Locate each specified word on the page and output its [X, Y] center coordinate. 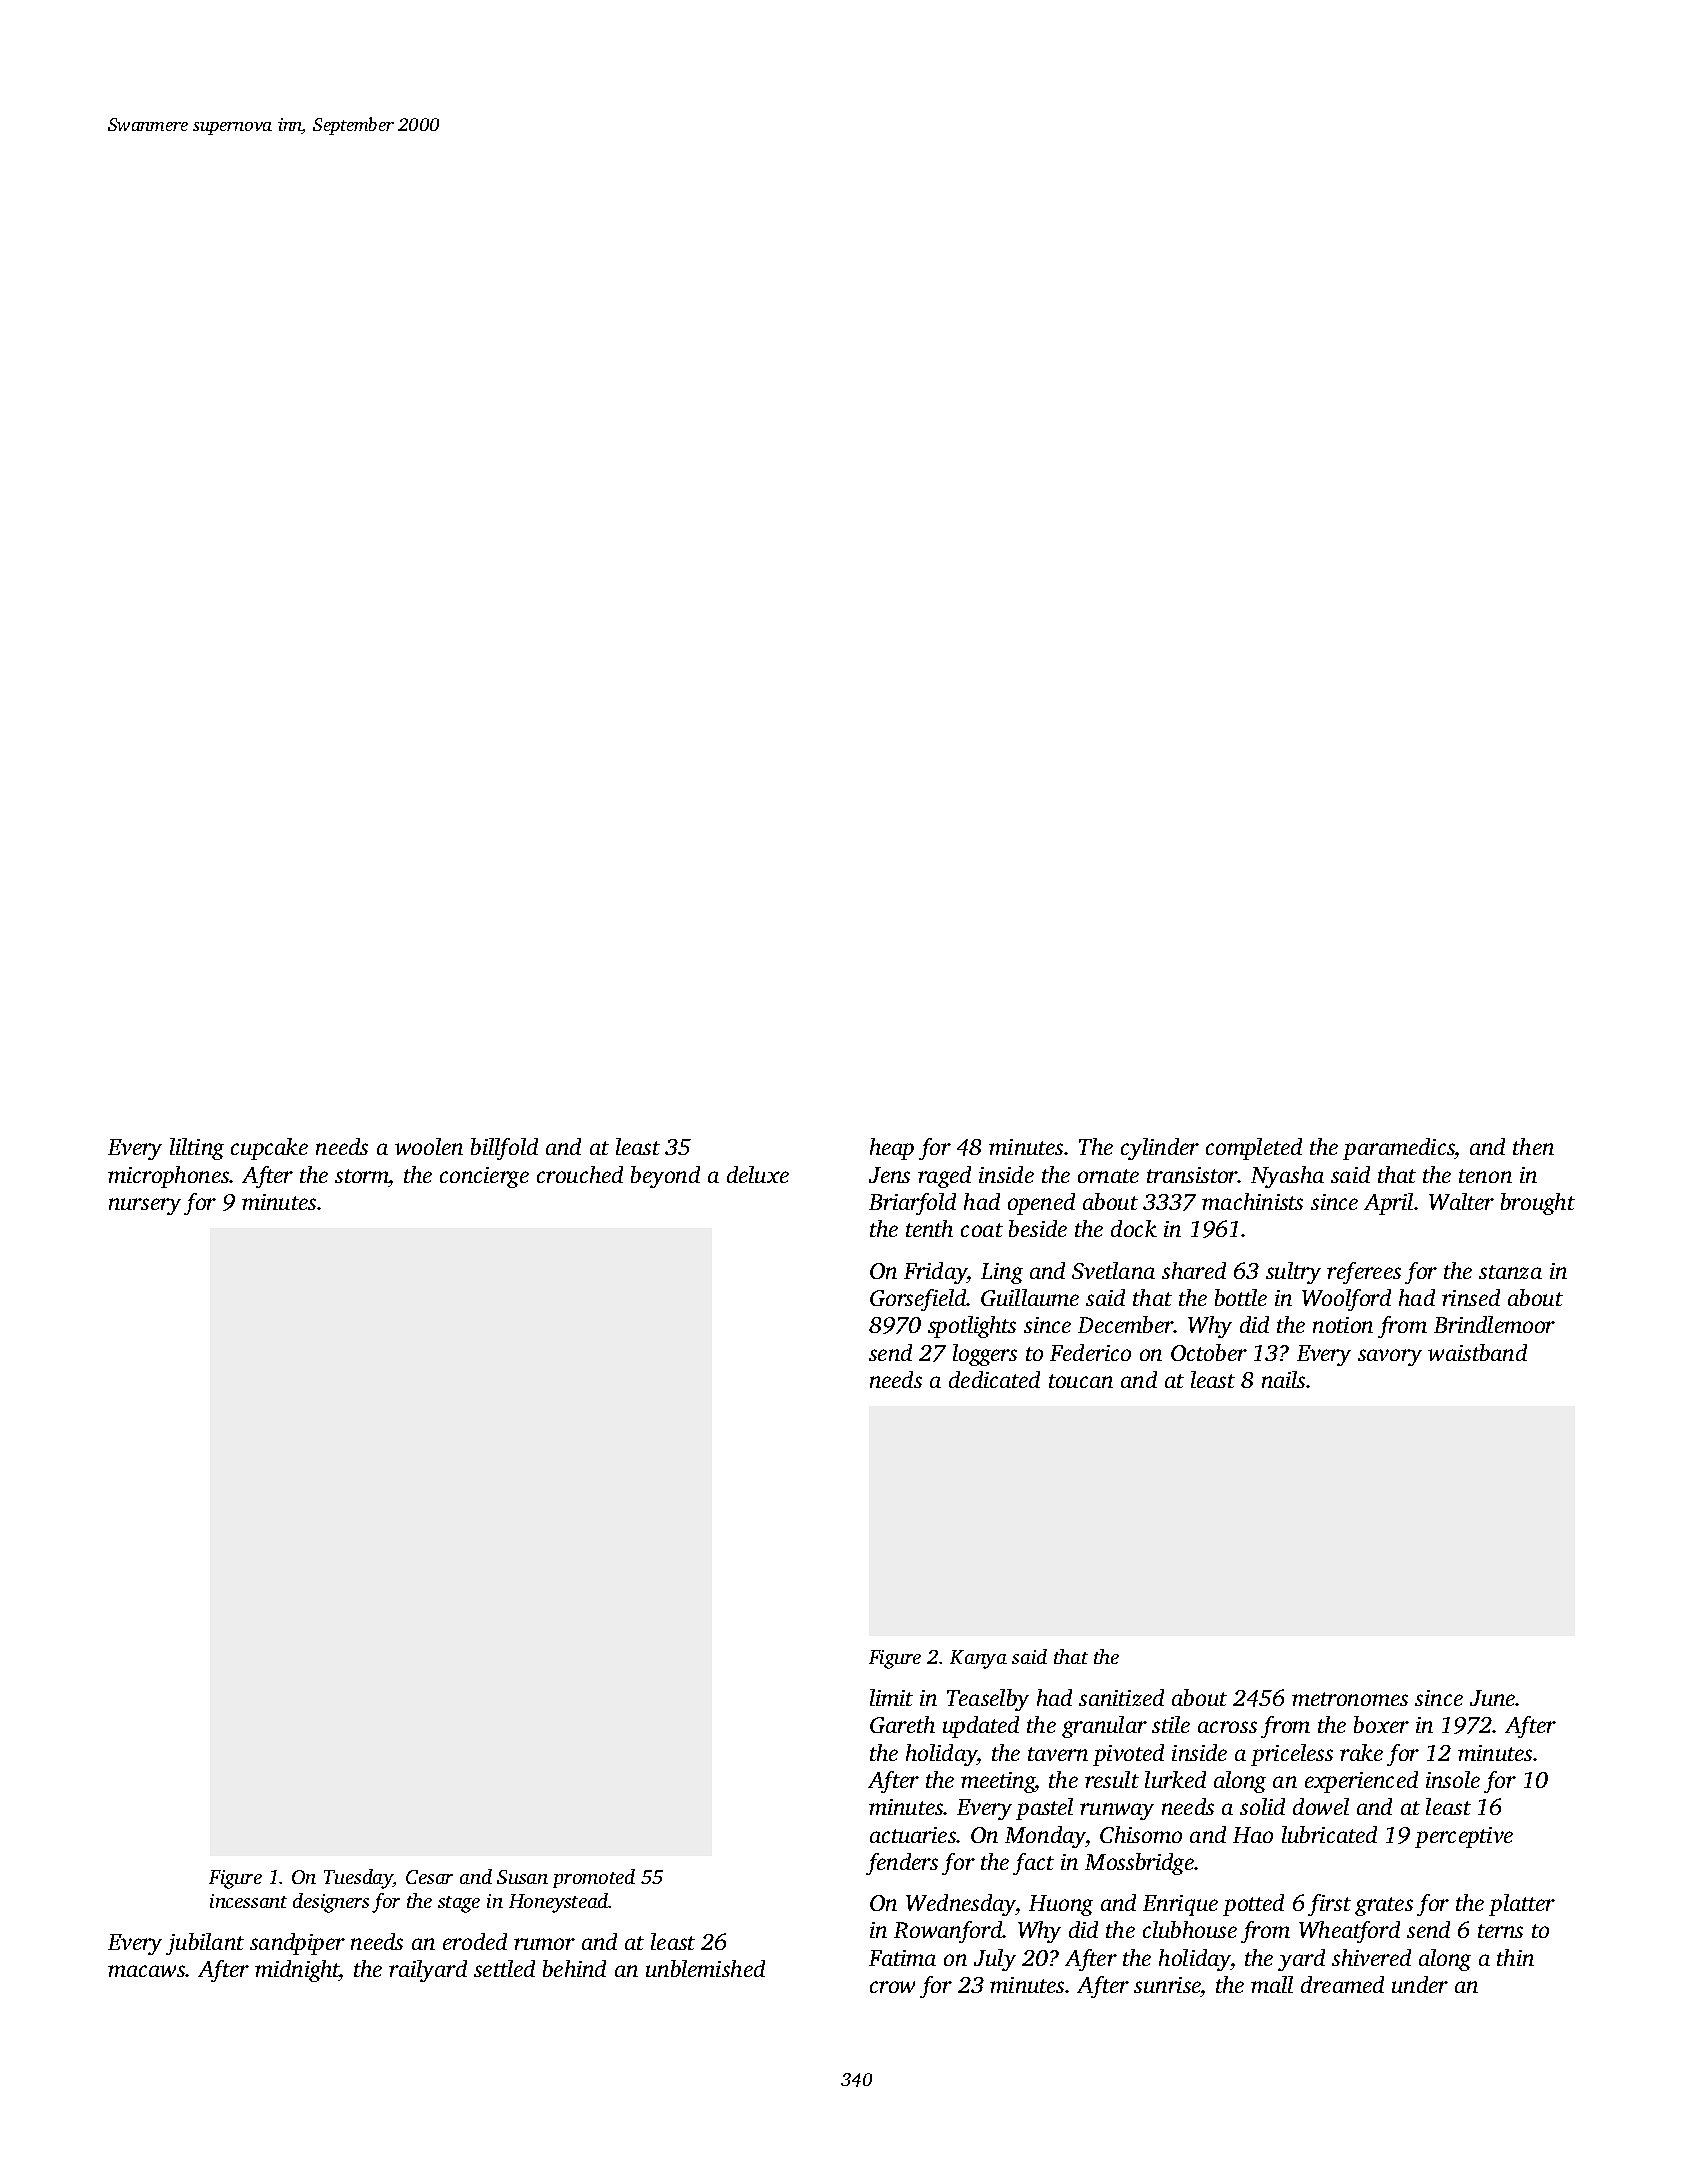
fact [1033, 1864]
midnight [297, 1971]
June [1493, 1698]
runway [1117, 1811]
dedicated [994, 1379]
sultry [1293, 1273]
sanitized [1121, 1697]
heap [892, 1149]
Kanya [978, 1659]
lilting [197, 1149]
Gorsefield [918, 1300]
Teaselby [988, 1700]
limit [891, 1697]
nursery [145, 1206]
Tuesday [359, 1879]
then [1533, 1146]
